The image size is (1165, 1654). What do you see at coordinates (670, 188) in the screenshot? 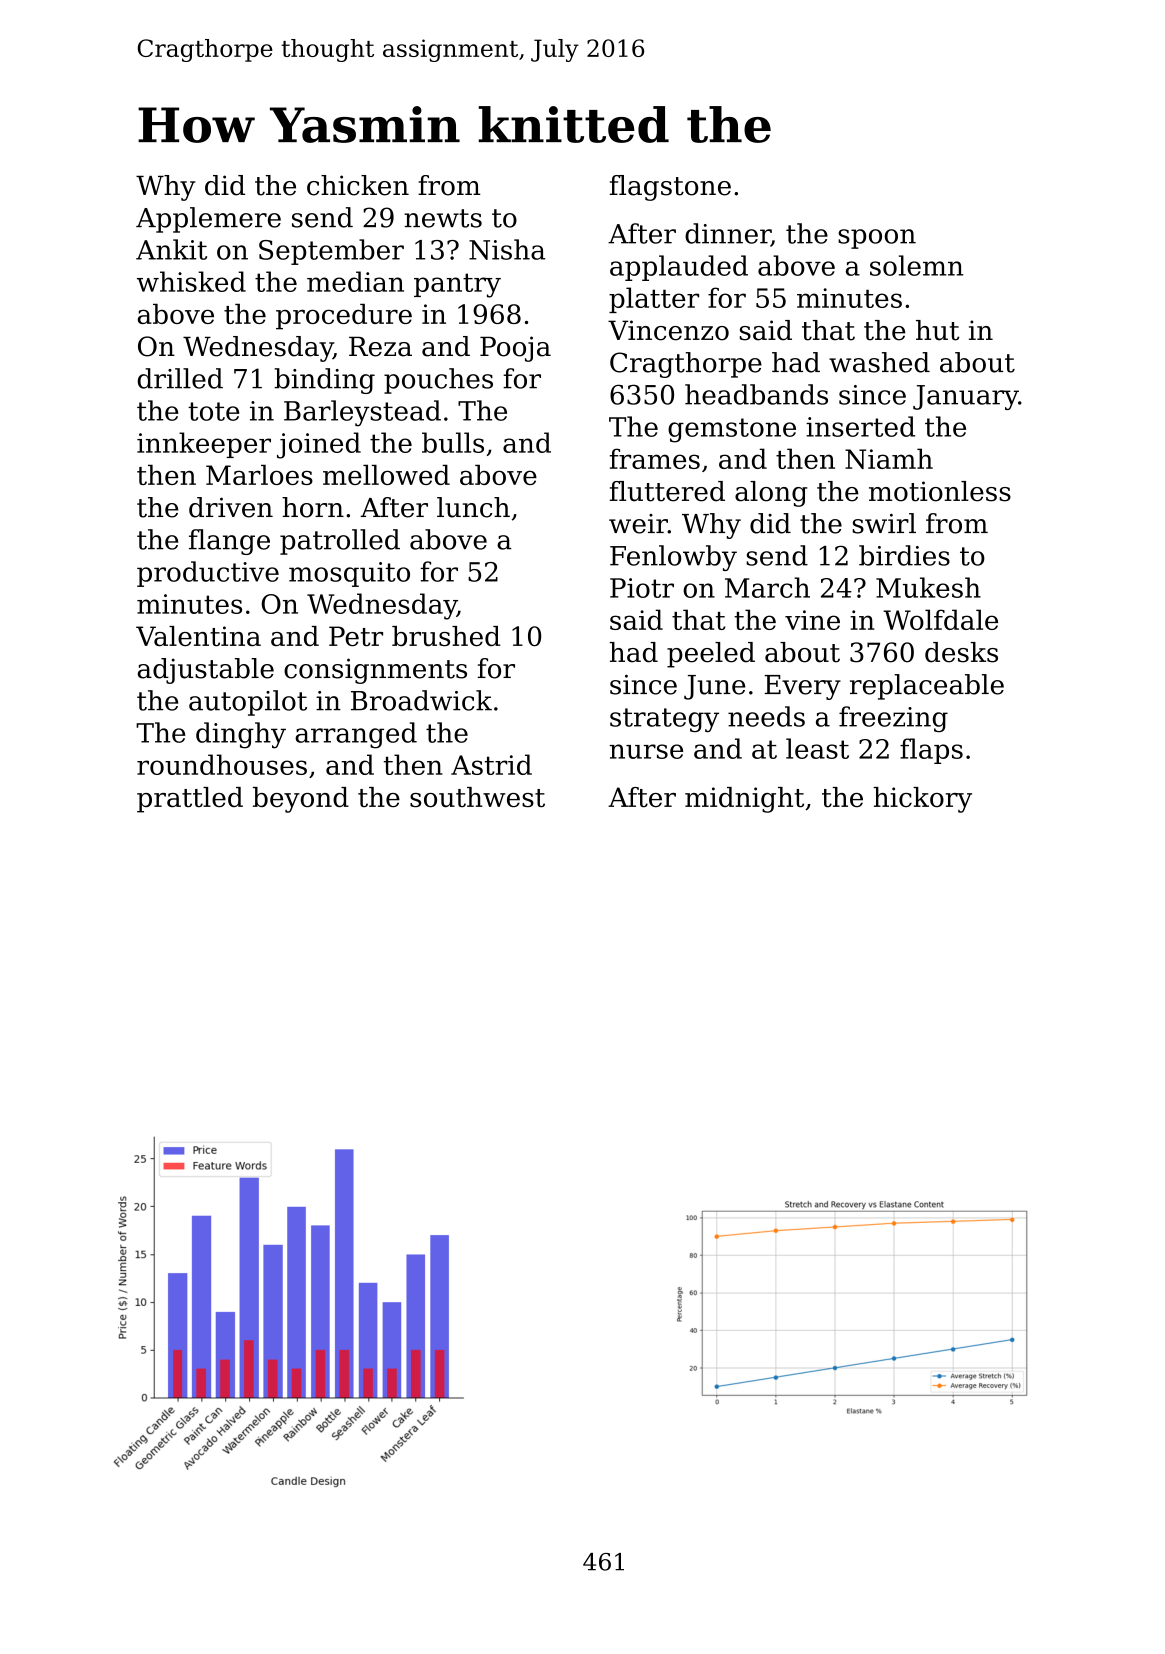
I see `flagstone` at bounding box center [670, 188].
